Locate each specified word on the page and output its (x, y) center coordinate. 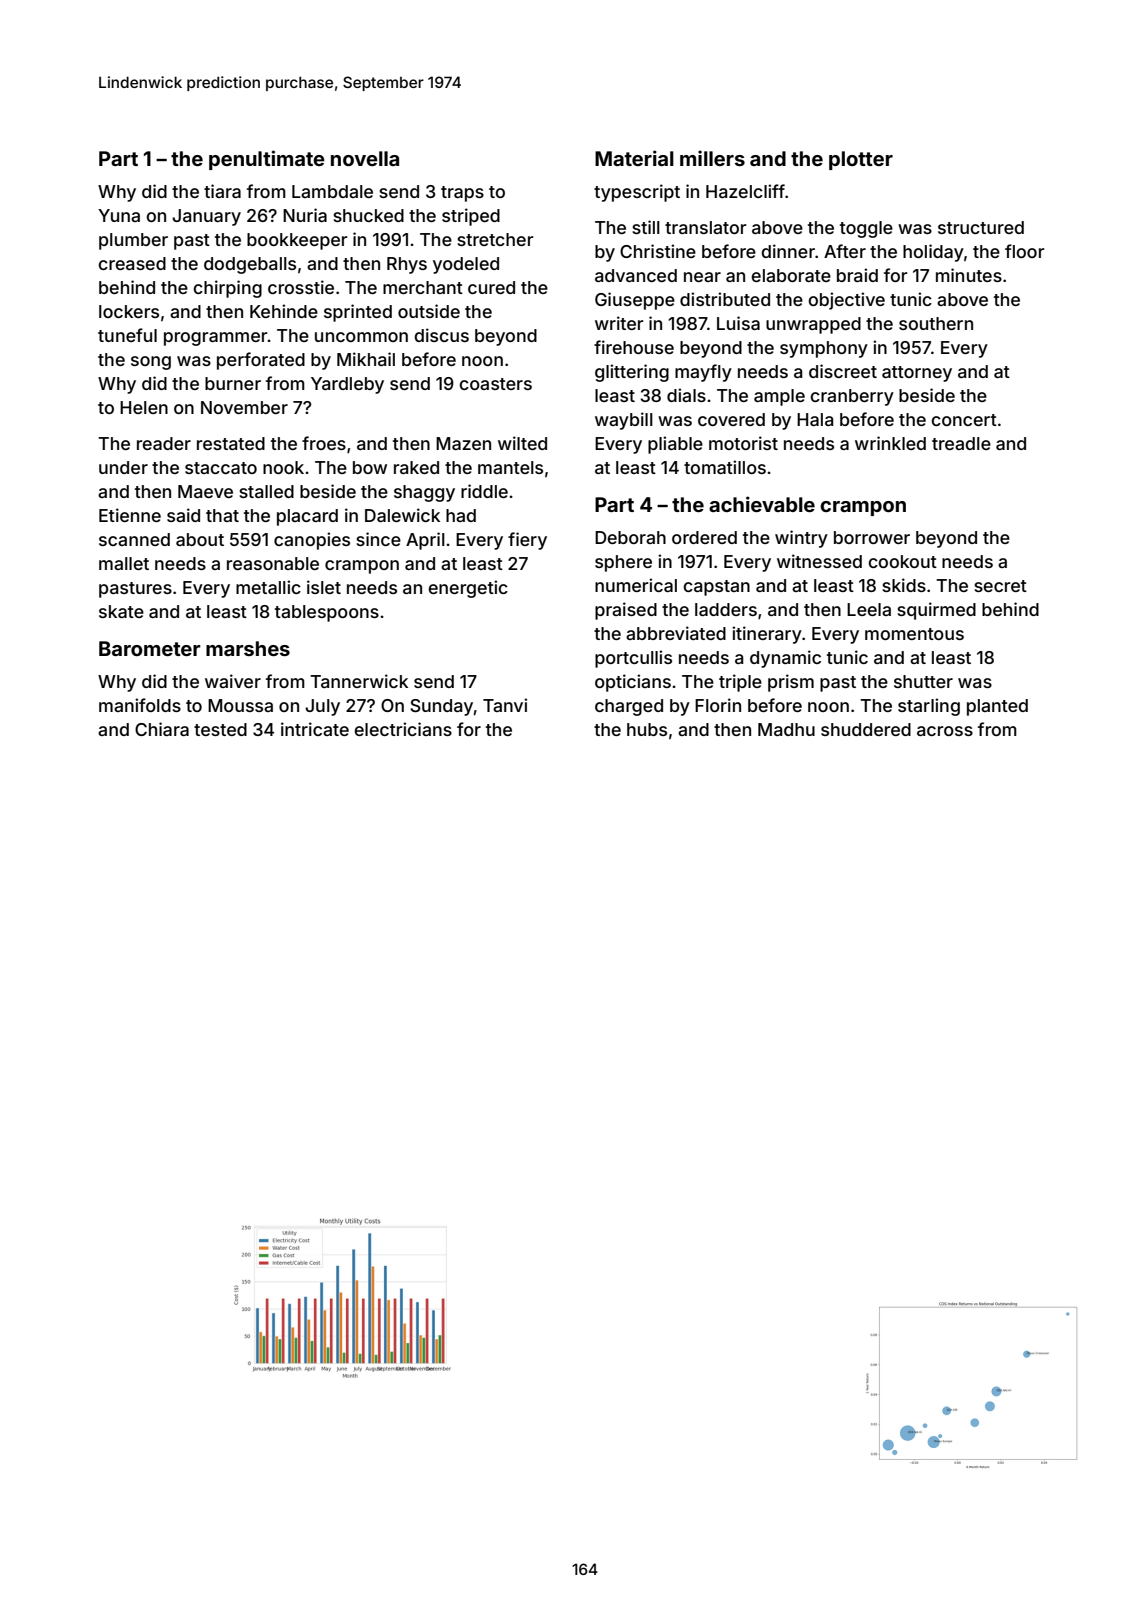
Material (634, 158)
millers (712, 158)
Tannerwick (359, 681)
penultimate (267, 160)
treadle (961, 443)
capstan (716, 588)
